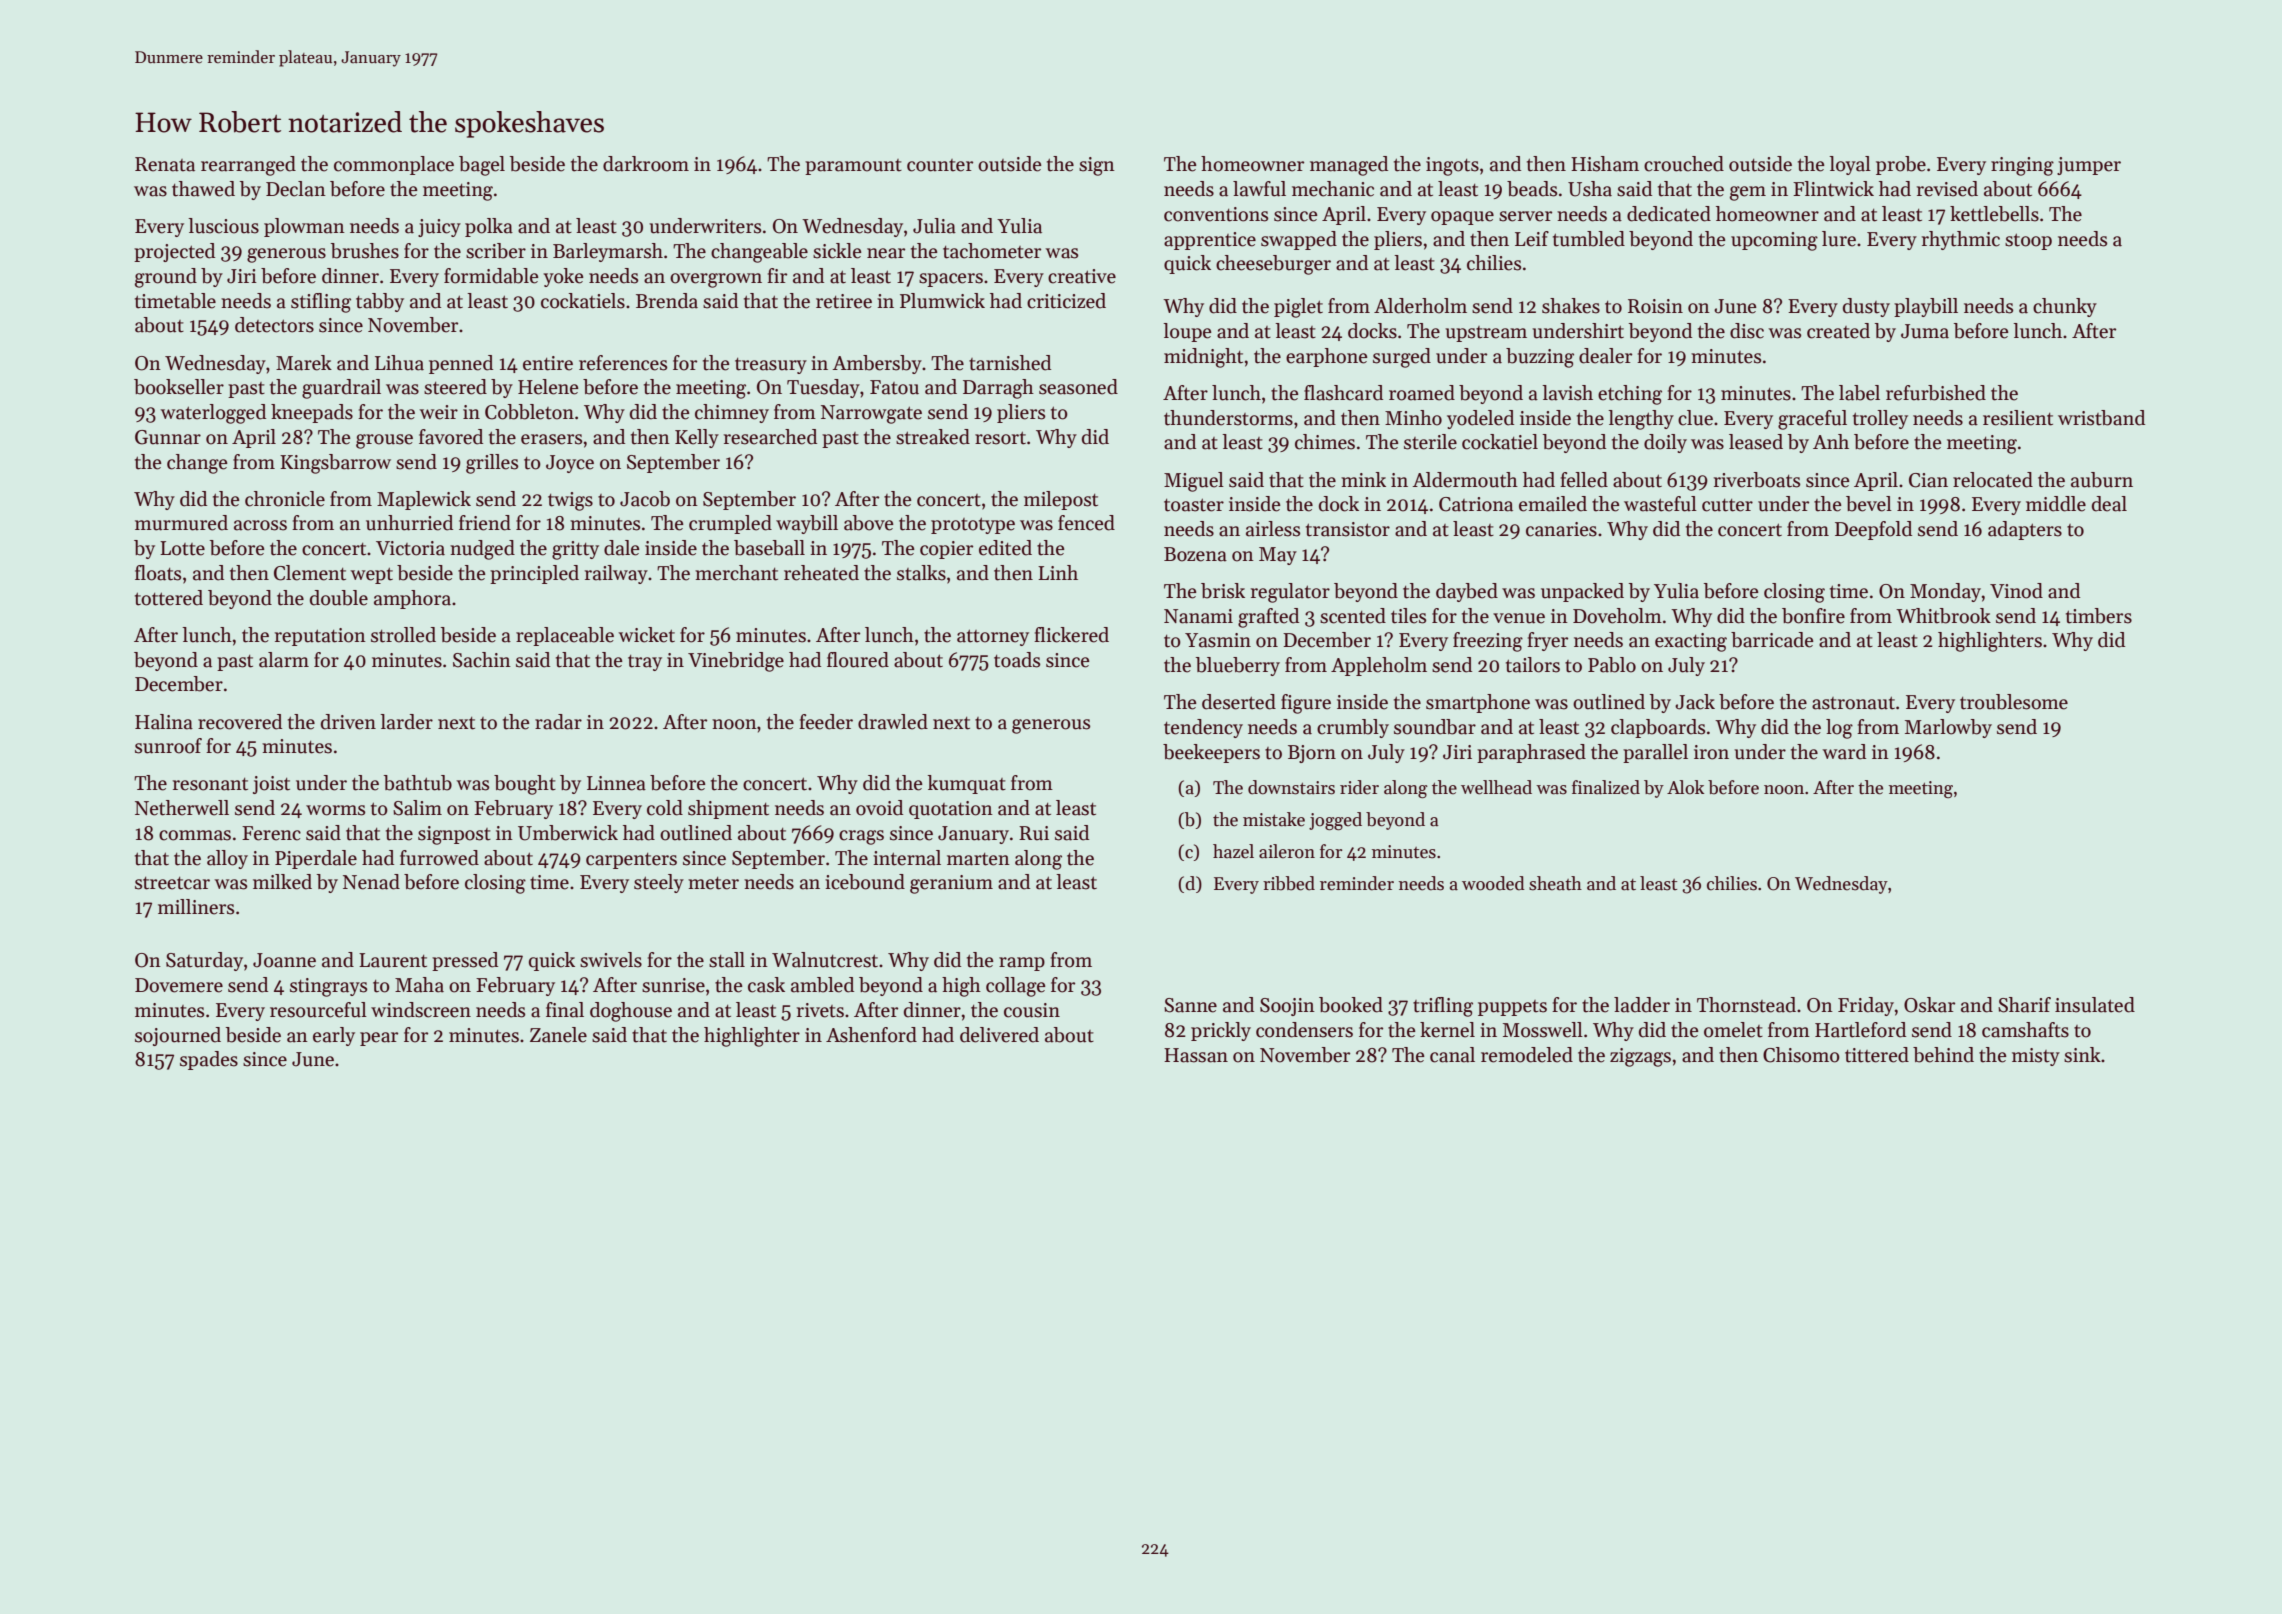 The width and height of the document is (2282, 1614). What do you see at coordinates (1010, 363) in the document?
I see `tarnished` at bounding box center [1010, 363].
